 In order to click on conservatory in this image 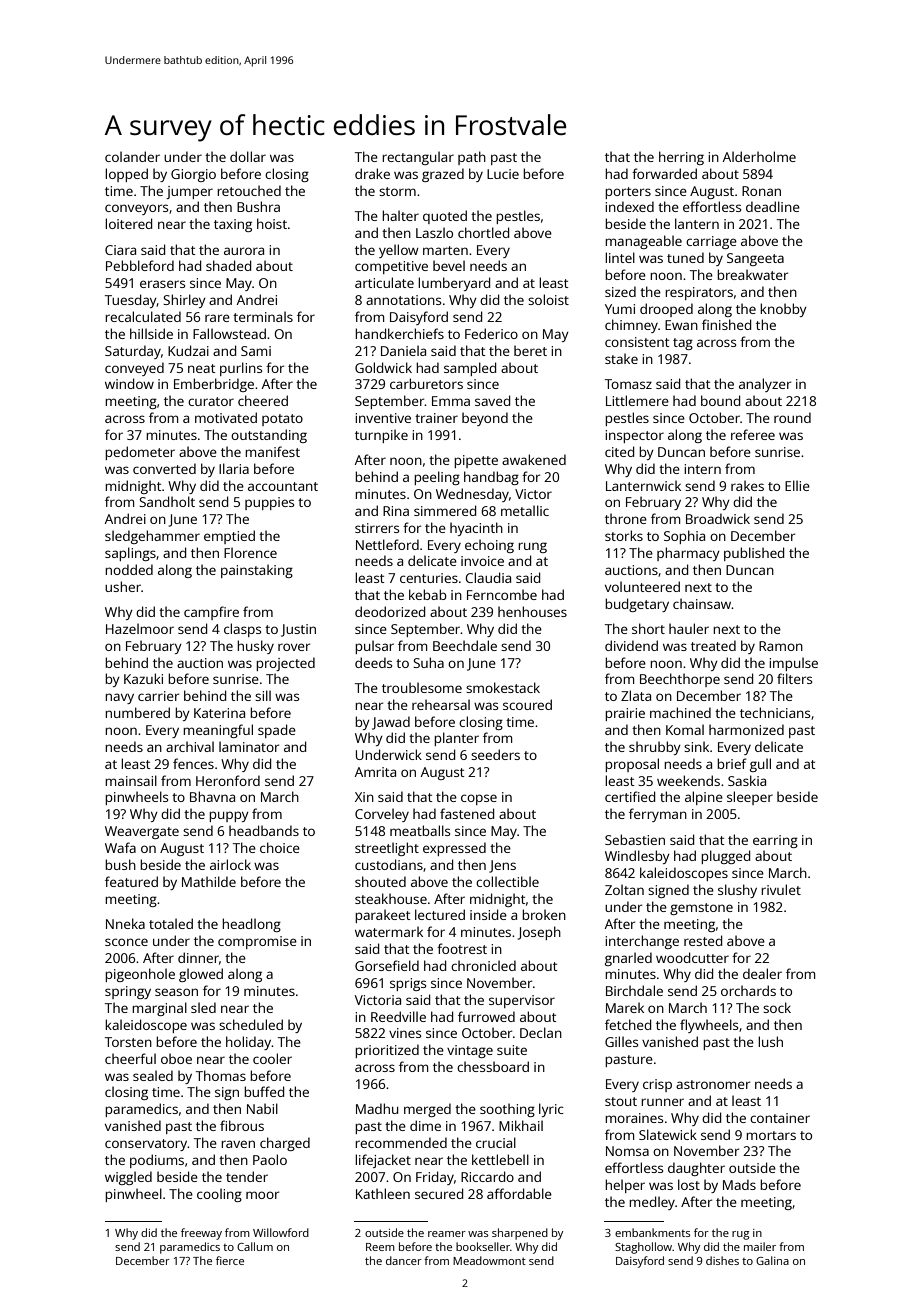, I will do `click(146, 1145)`.
